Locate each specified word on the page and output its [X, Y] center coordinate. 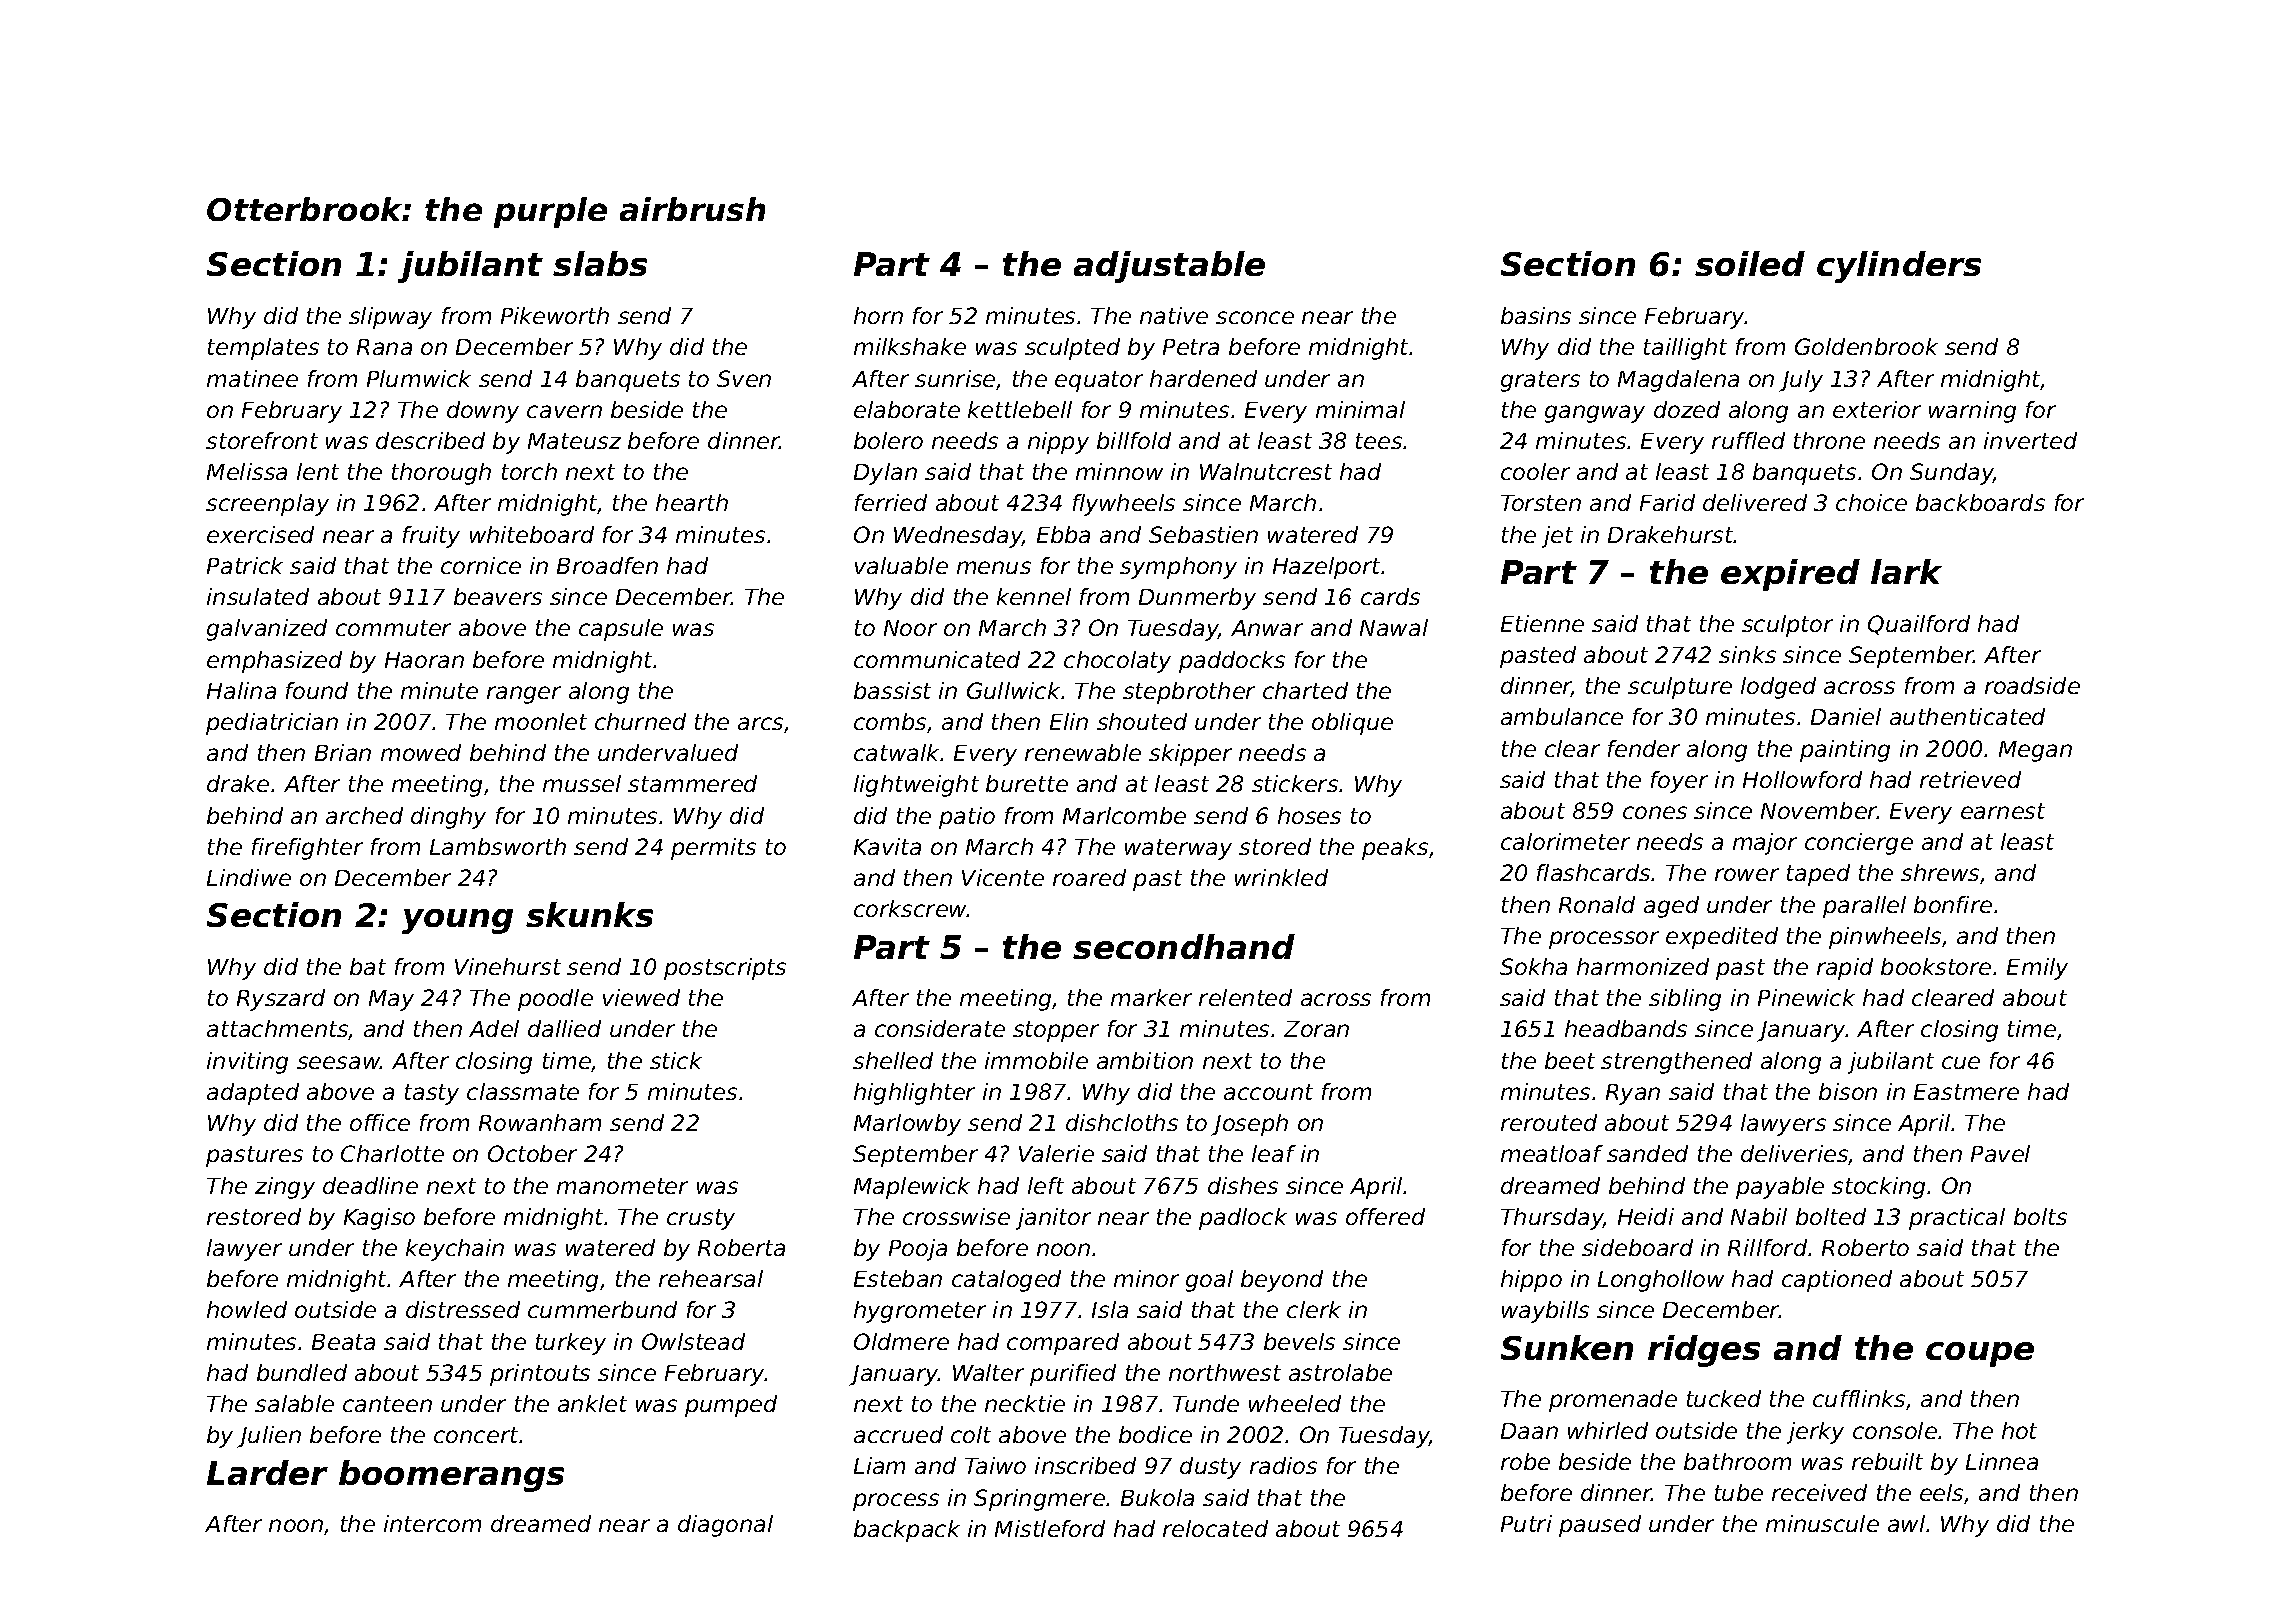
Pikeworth [555, 315]
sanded [1647, 1153]
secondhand [1184, 946]
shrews [1940, 872]
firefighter [307, 849]
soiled [1750, 263]
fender [1644, 748]
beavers [498, 596]
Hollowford [1802, 779]
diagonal [725, 1526]
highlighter [914, 1094]
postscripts [725, 969]
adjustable [1169, 267]
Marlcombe [1124, 815]
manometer [622, 1186]
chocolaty [1117, 662]
